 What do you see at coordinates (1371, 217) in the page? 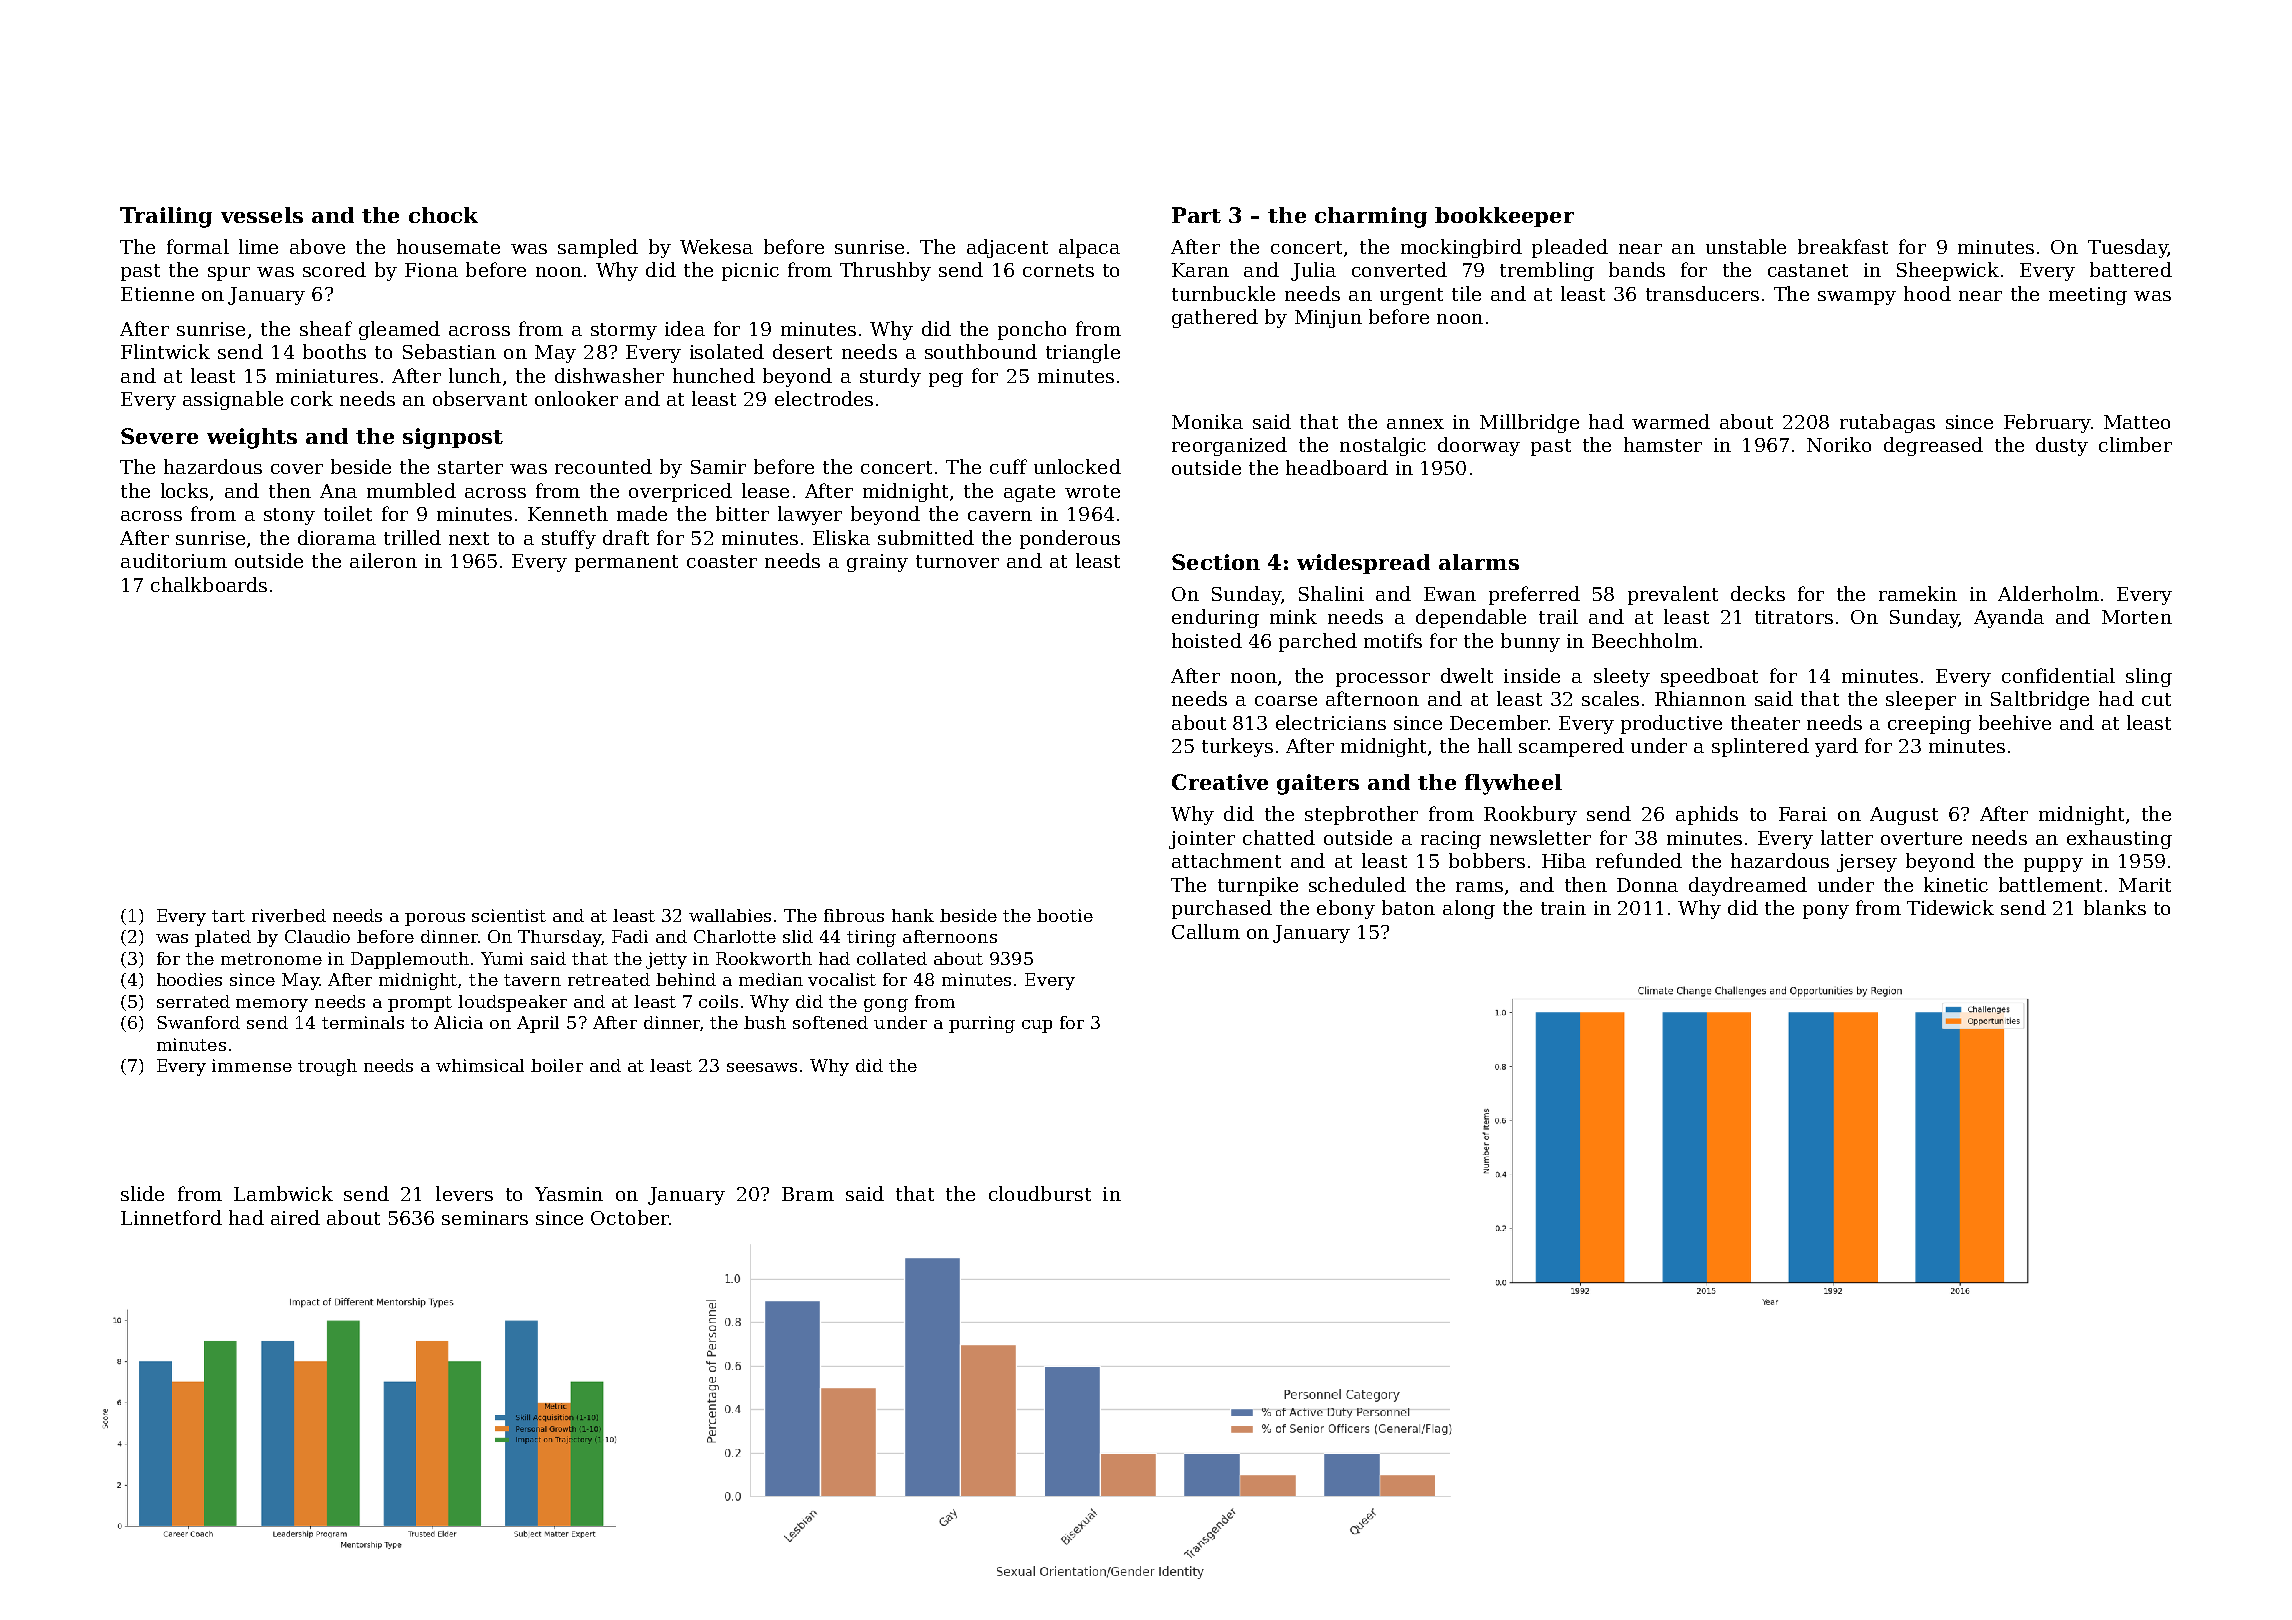
I see `charming` at bounding box center [1371, 217].
